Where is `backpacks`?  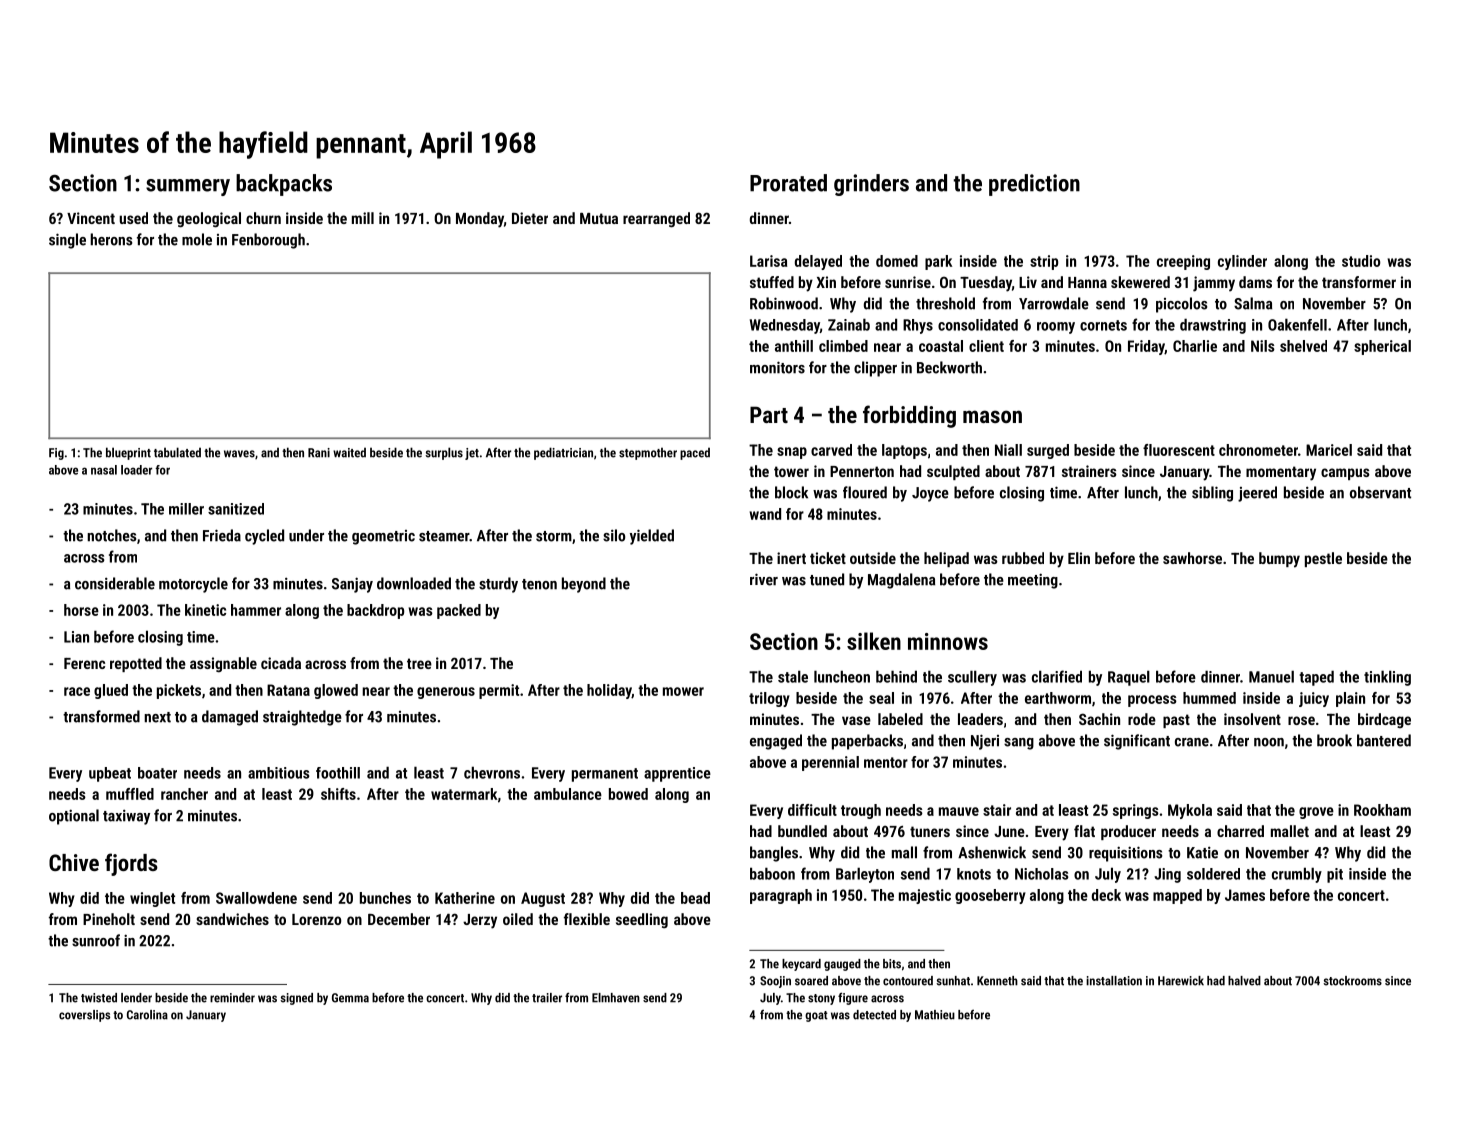 backpacks is located at coordinates (284, 185).
